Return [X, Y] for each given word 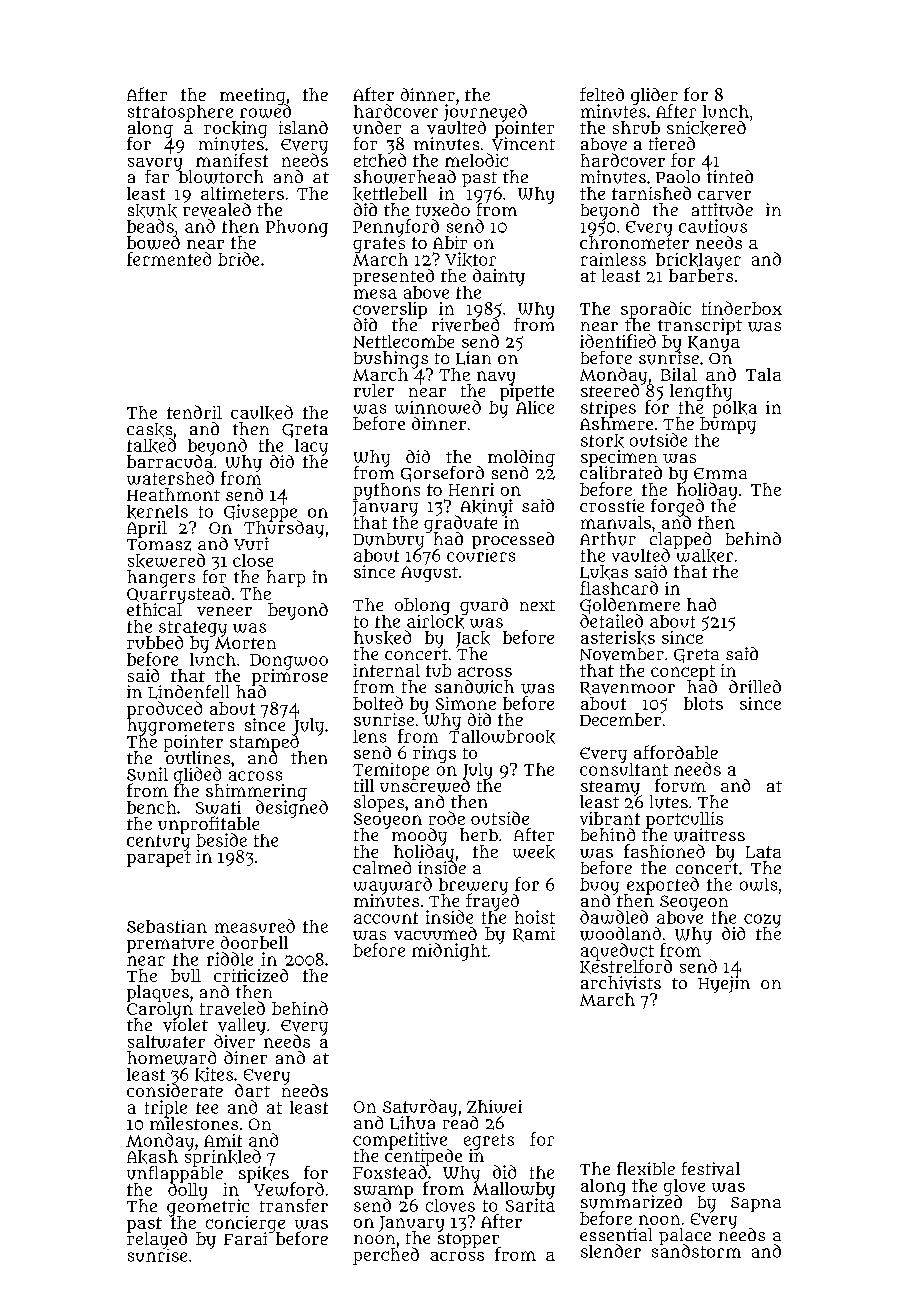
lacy [311, 447]
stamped [264, 743]
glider [654, 96]
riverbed [465, 325]
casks [149, 430]
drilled [755, 686]
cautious [713, 226]
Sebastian [167, 926]
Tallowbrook [502, 737]
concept [683, 672]
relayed [157, 1240]
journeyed [485, 112]
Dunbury [388, 541]
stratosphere [180, 113]
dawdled [614, 917]
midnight [449, 952]
